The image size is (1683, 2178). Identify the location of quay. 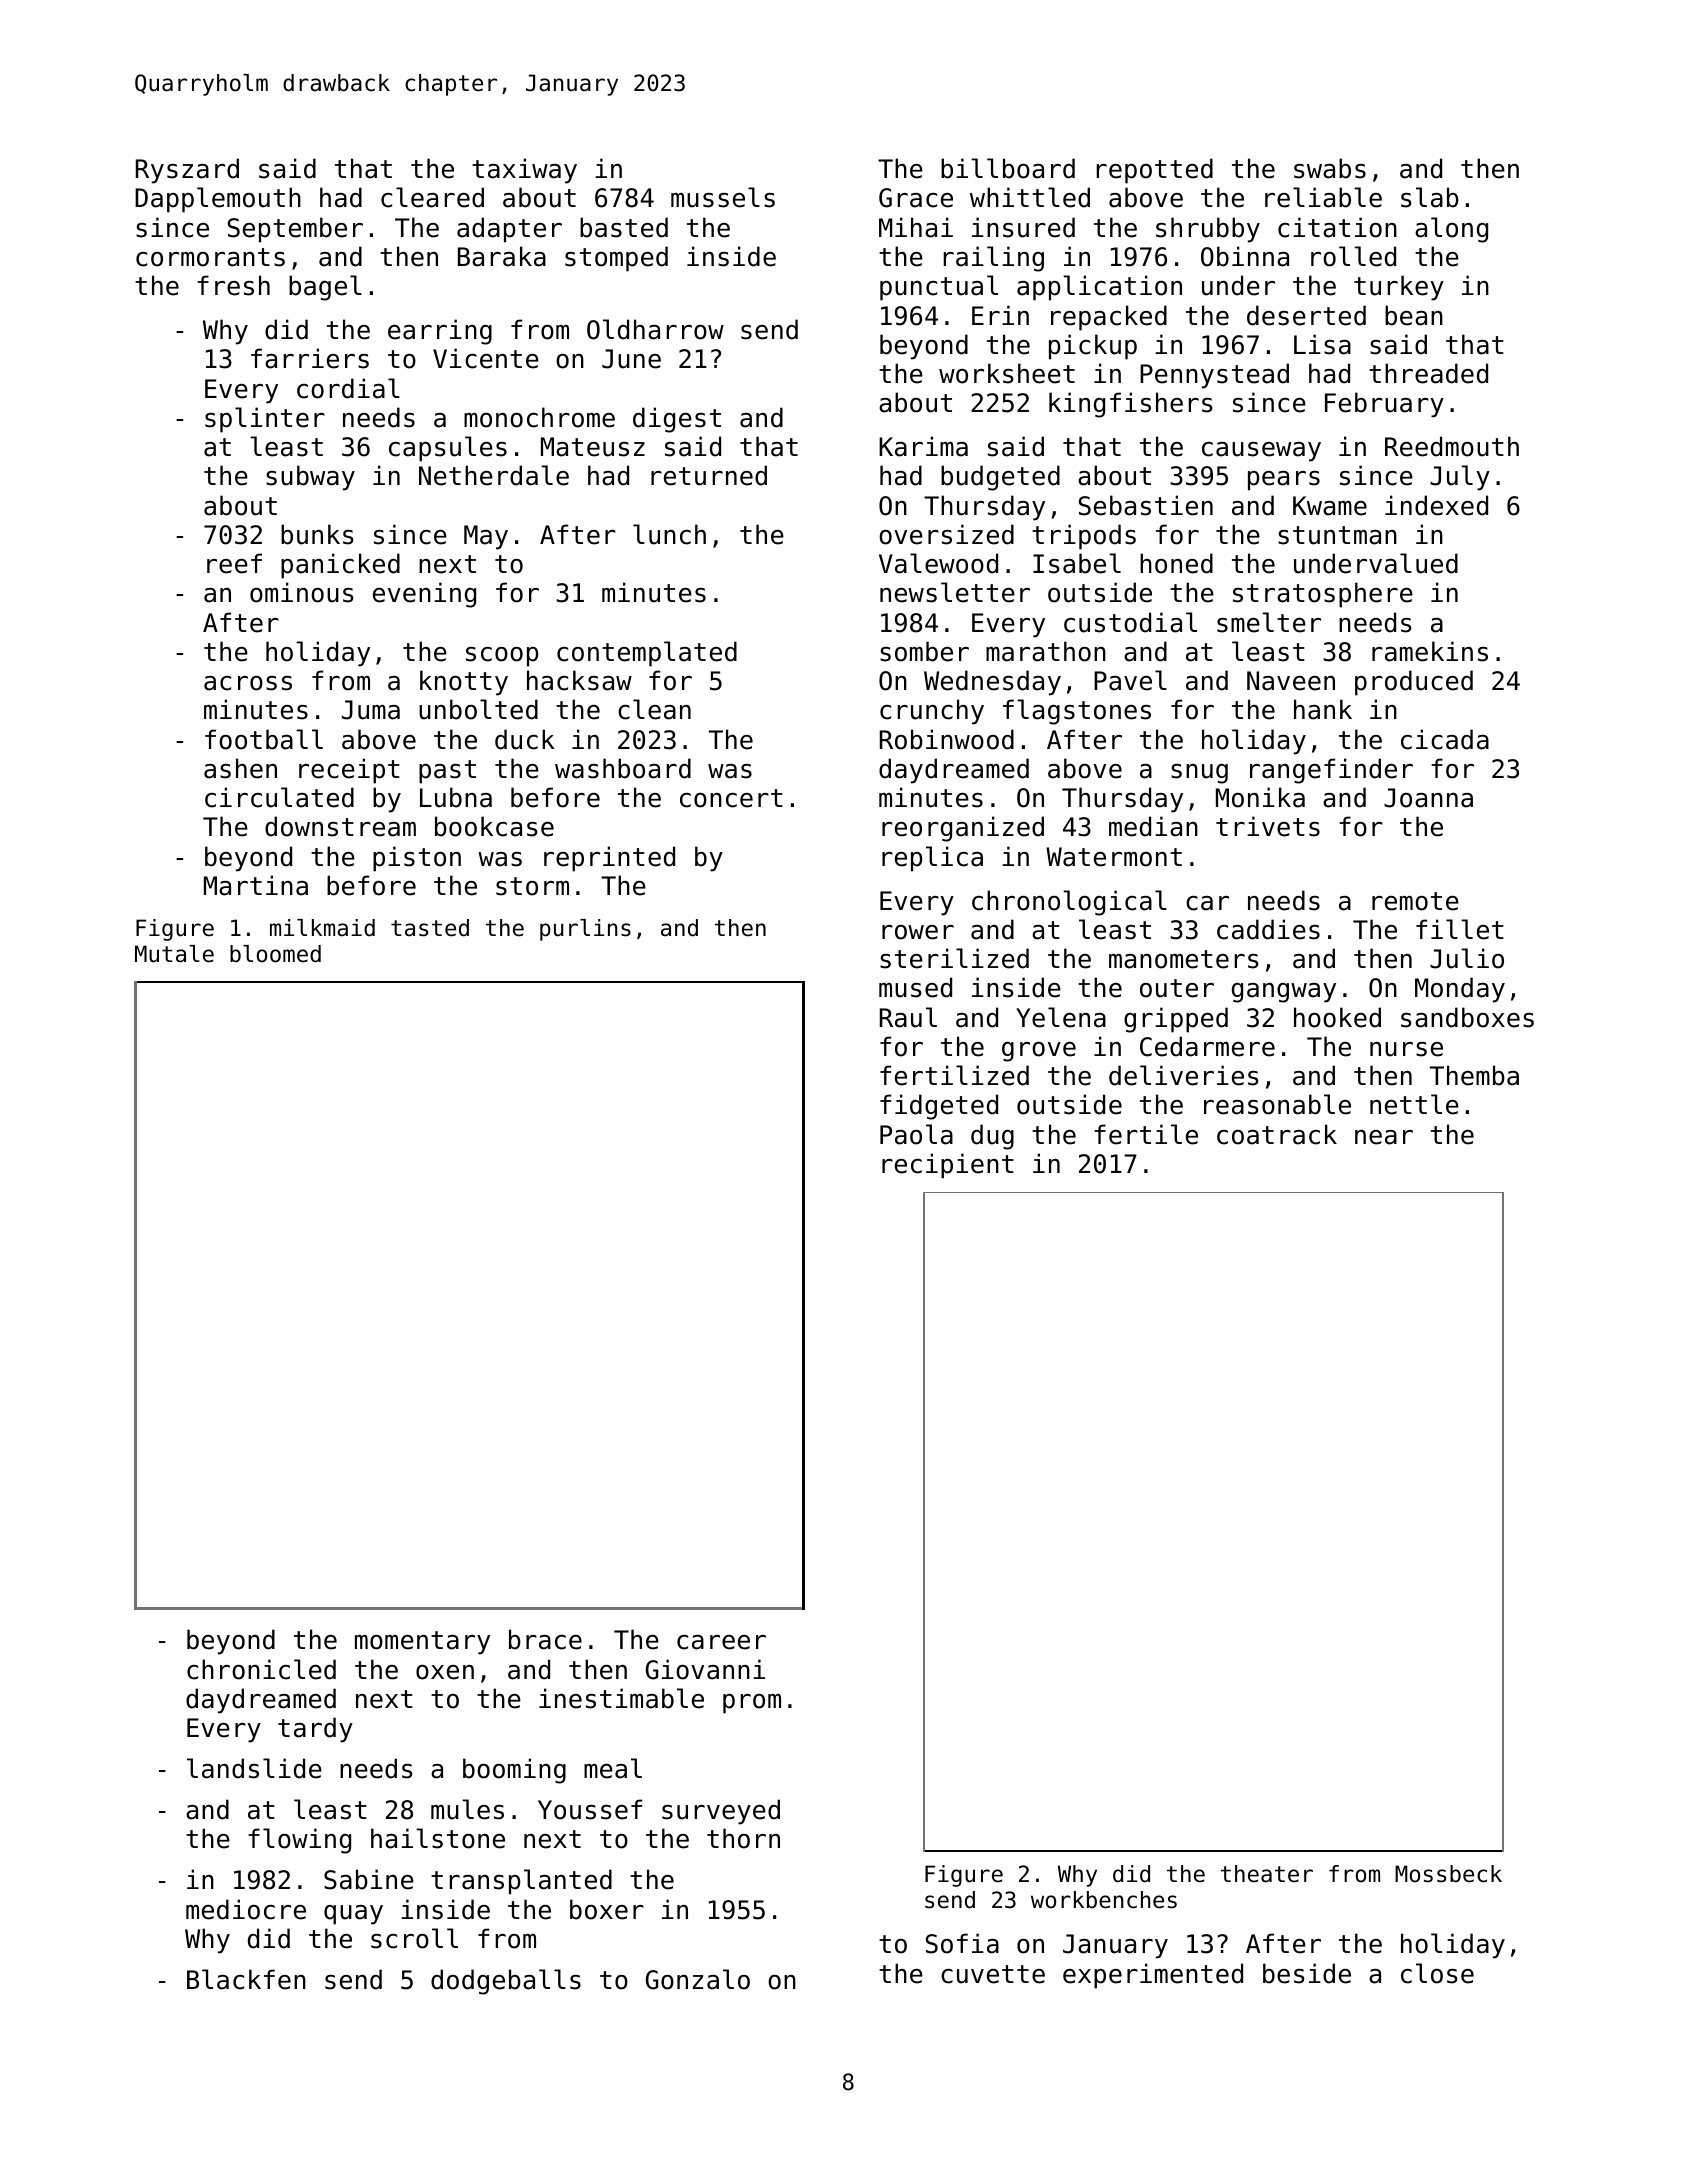
(353, 1915).
